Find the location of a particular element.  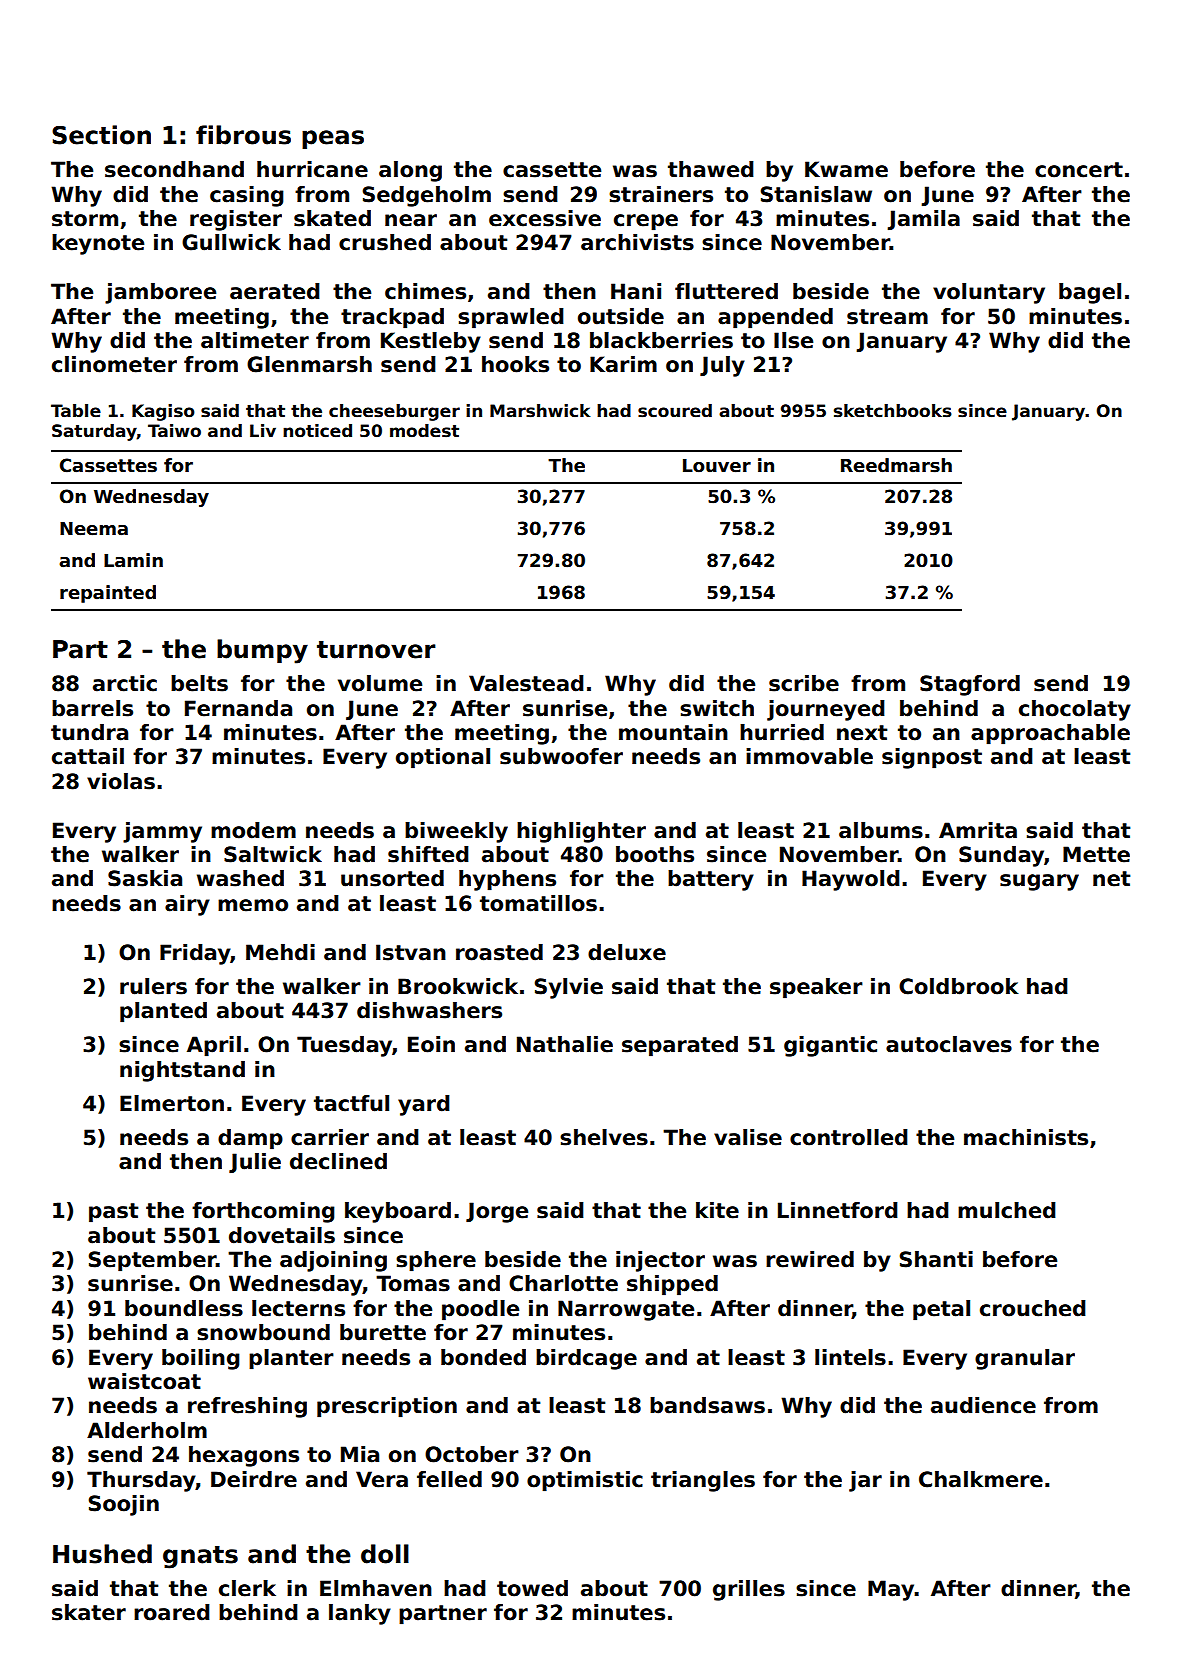

optimistic is located at coordinates (585, 1481).
